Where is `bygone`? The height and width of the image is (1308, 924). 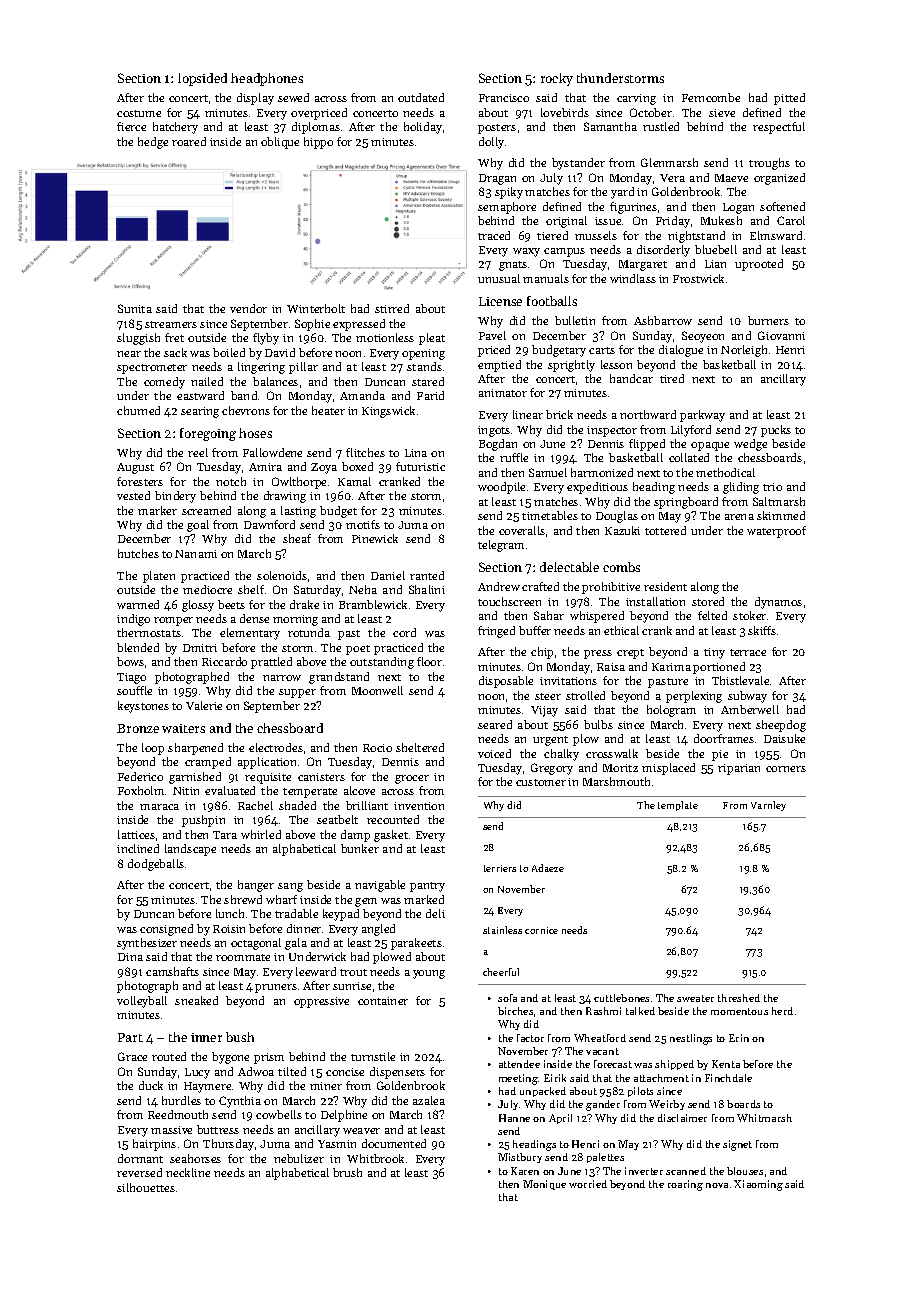 bygone is located at coordinates (230, 1058).
